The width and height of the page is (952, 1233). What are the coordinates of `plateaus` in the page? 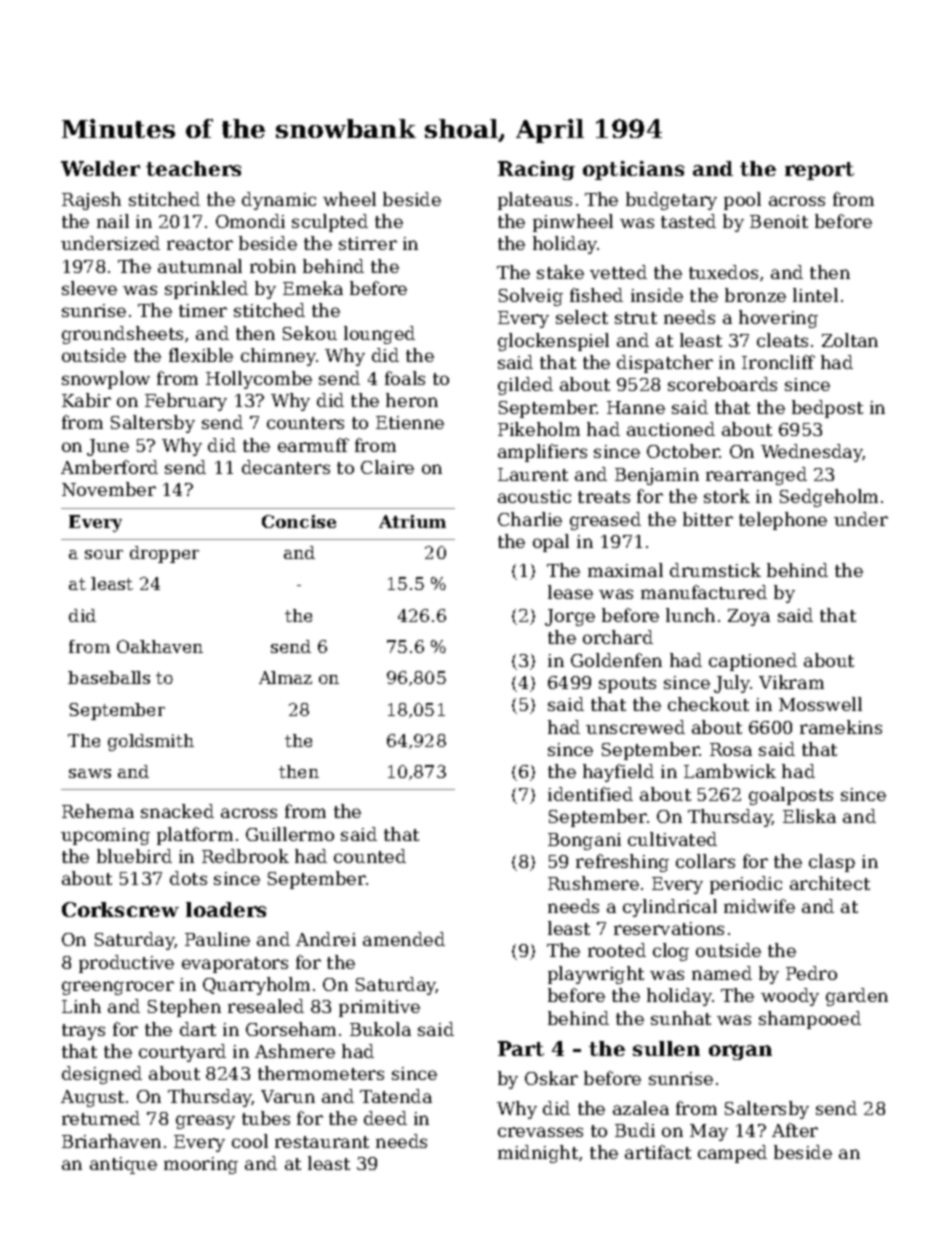 It's located at (535, 201).
